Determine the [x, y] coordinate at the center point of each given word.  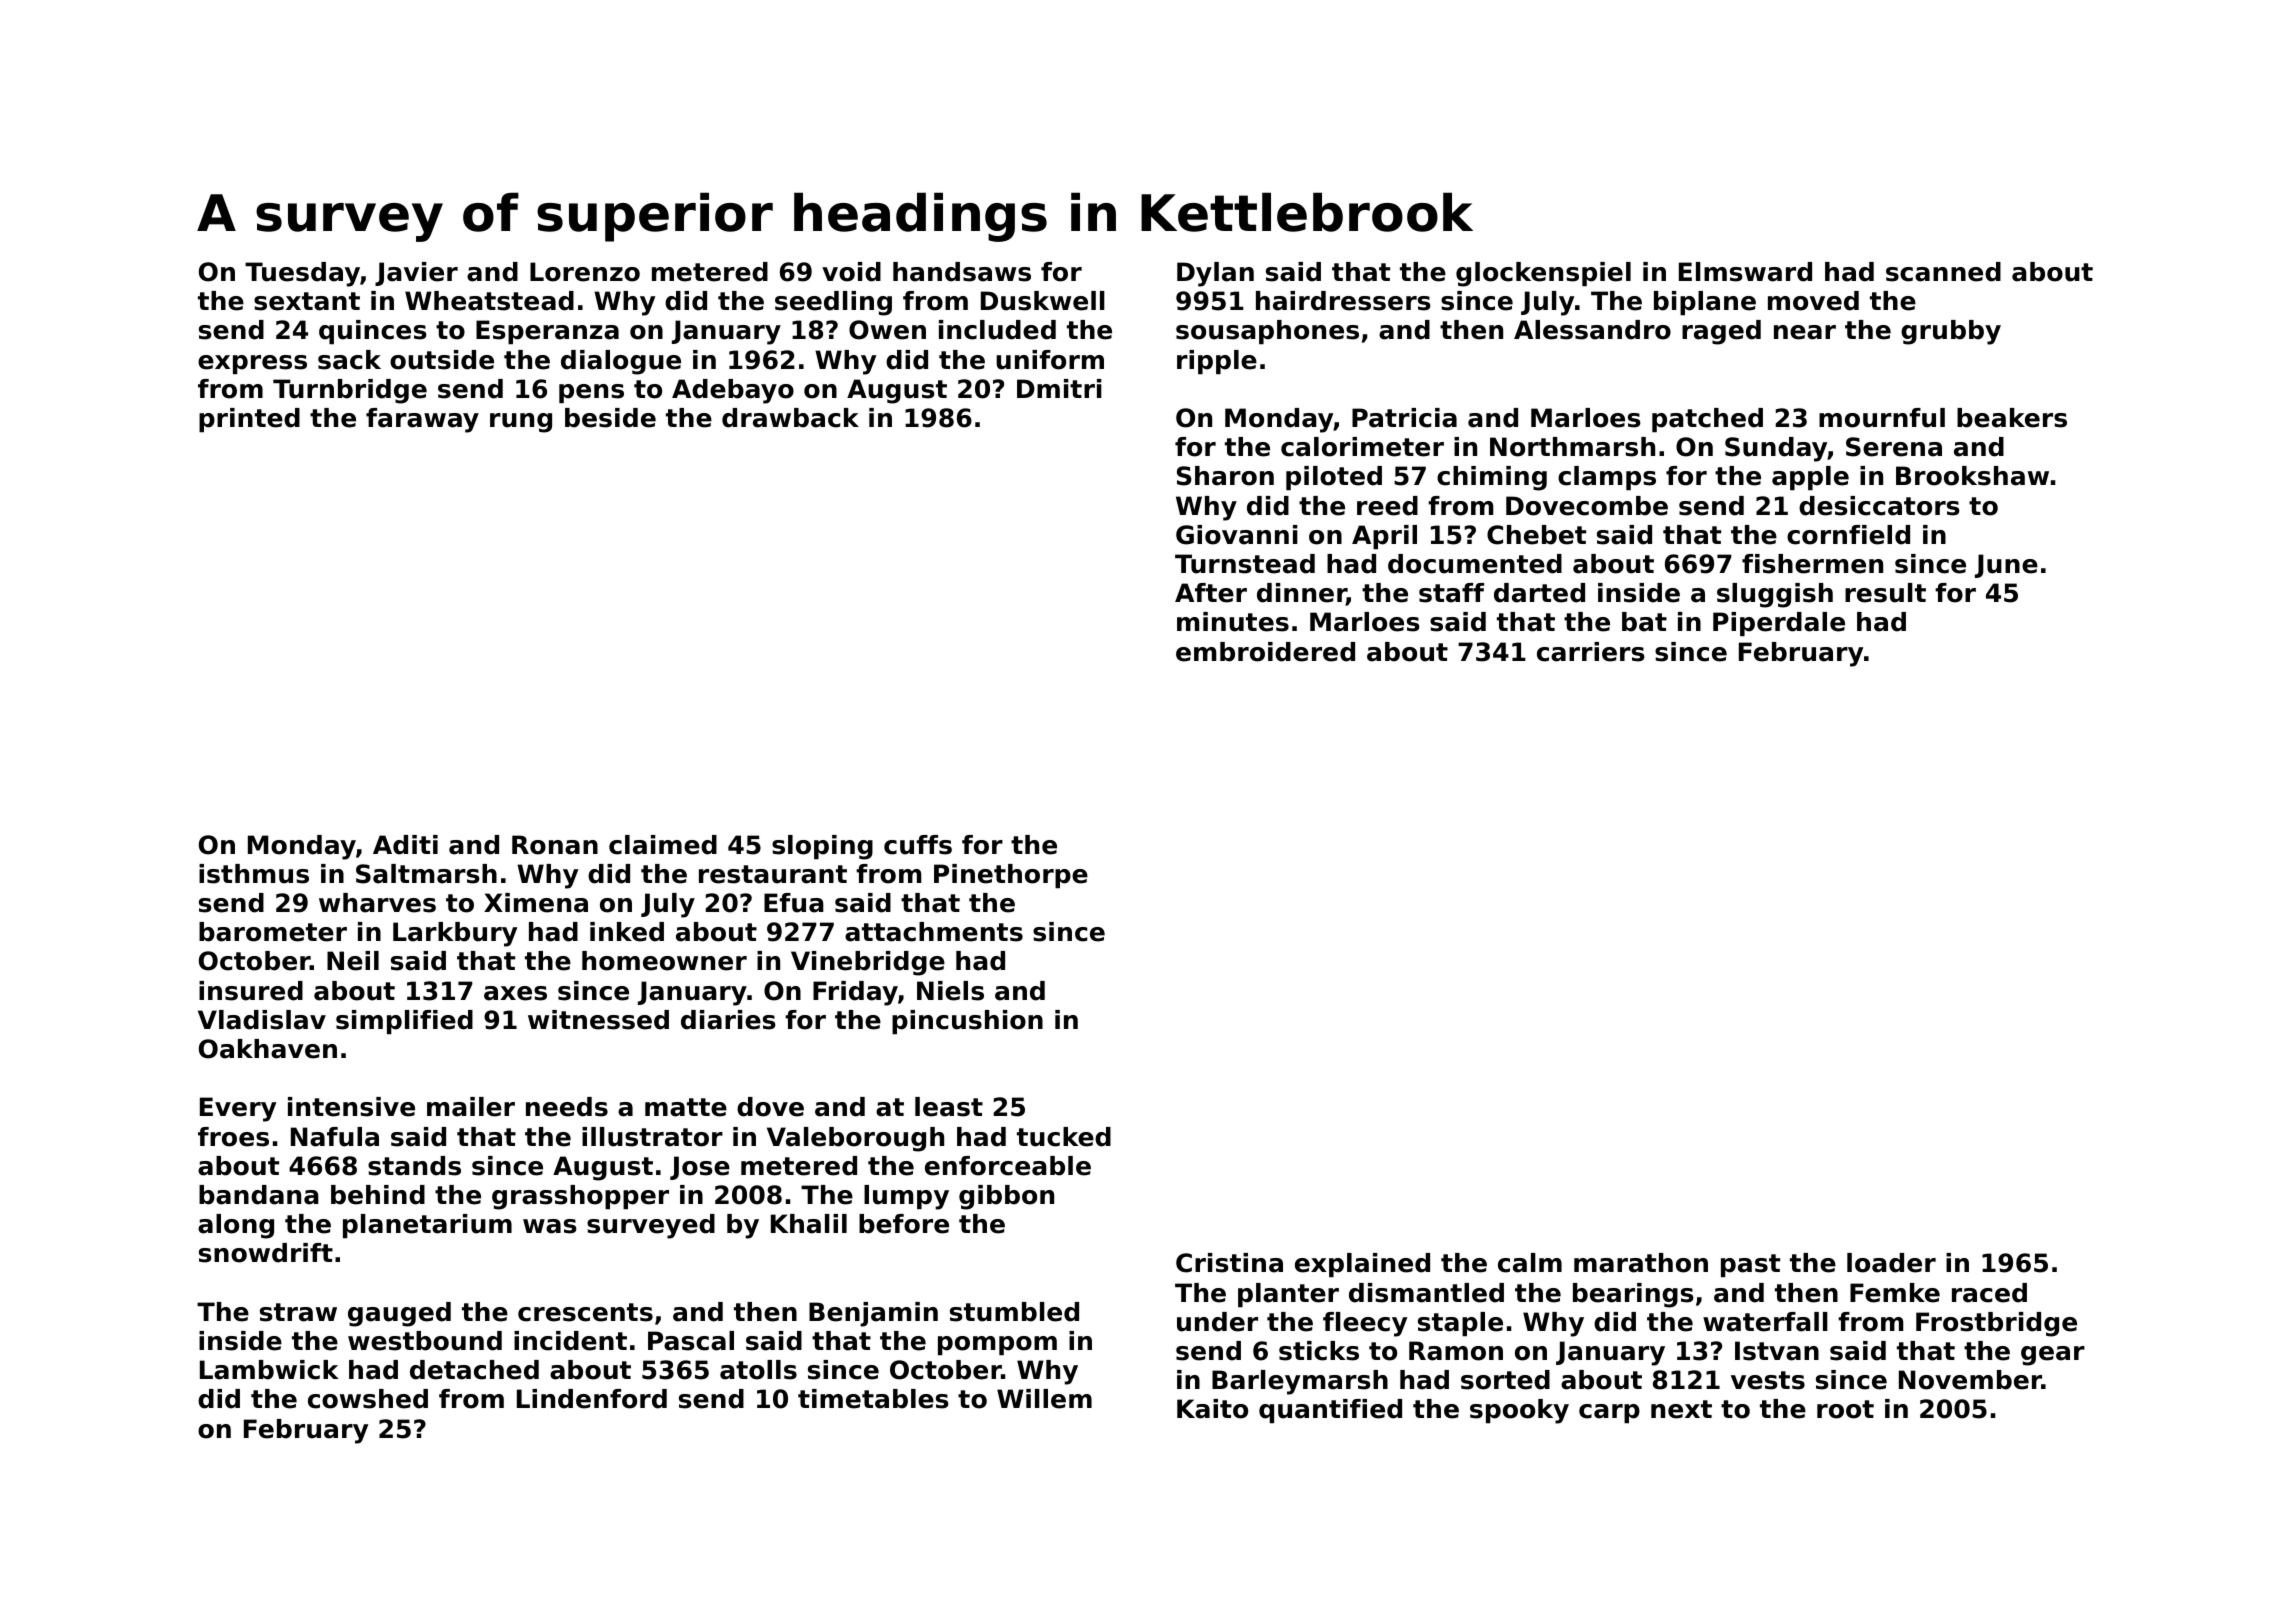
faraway [422, 420]
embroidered [1265, 652]
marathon [1641, 1263]
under [1217, 1322]
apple [1810, 478]
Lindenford [592, 1399]
